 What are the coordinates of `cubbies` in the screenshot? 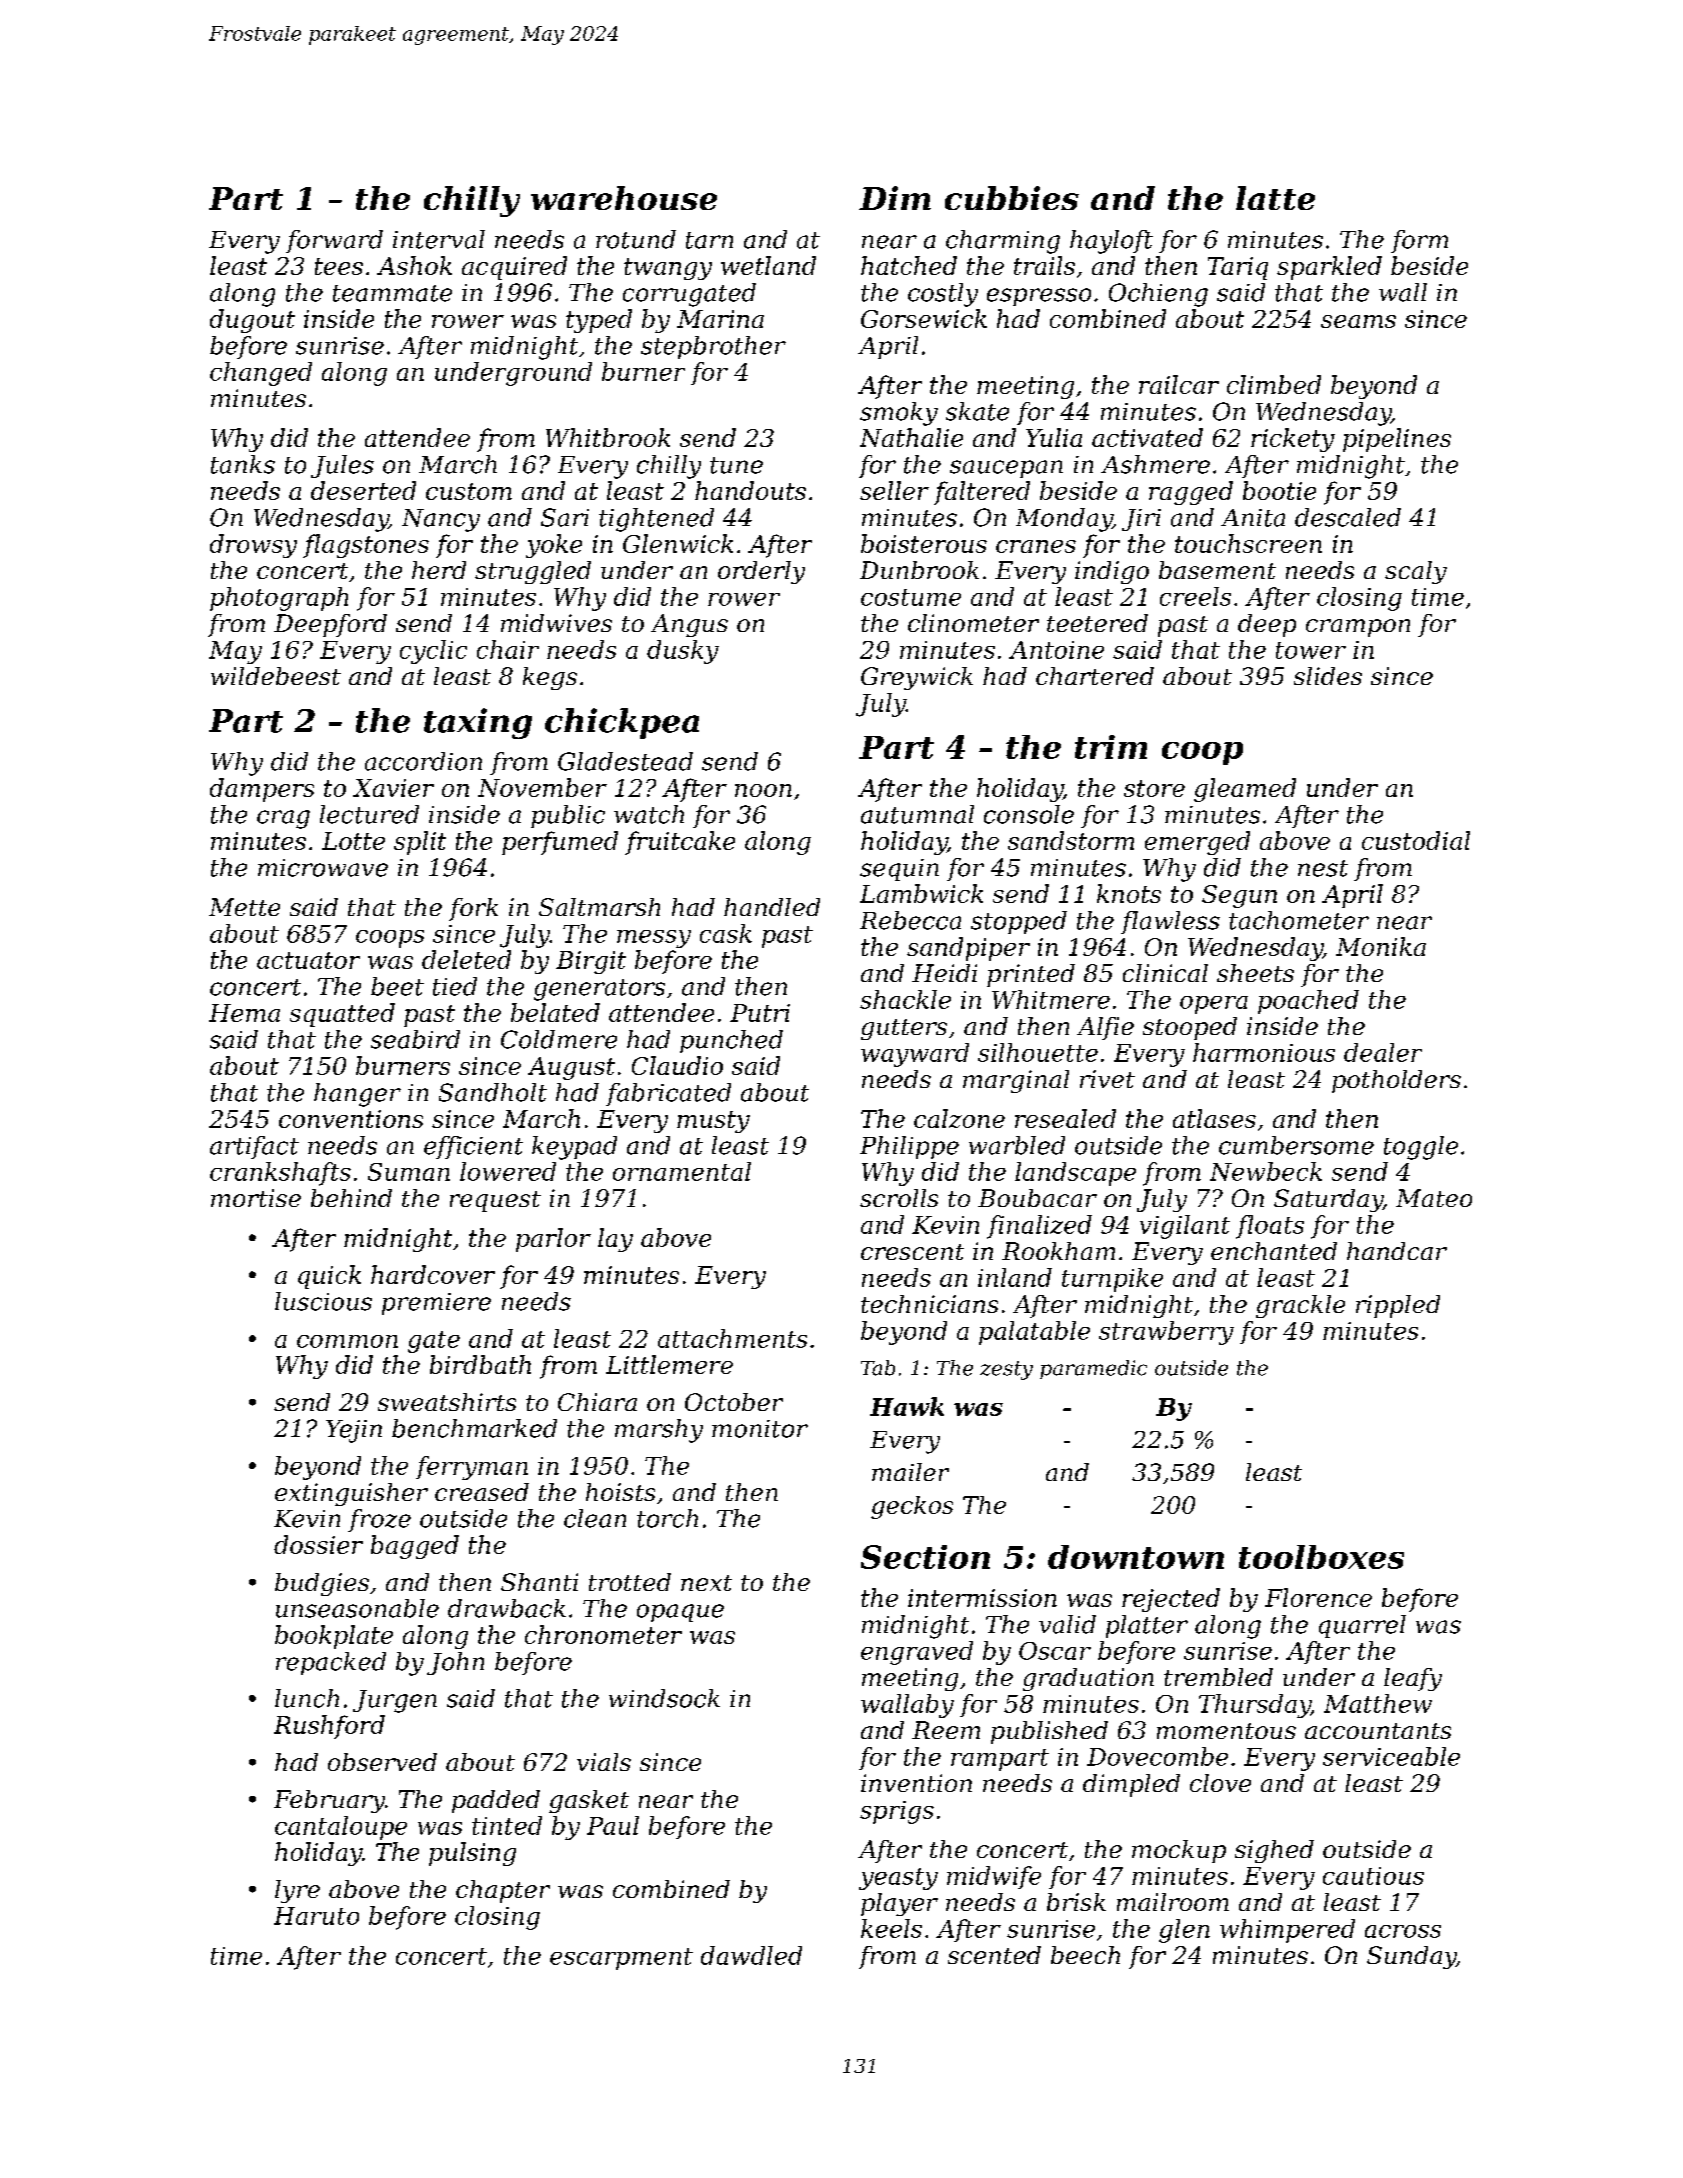 It's located at (1012, 198).
